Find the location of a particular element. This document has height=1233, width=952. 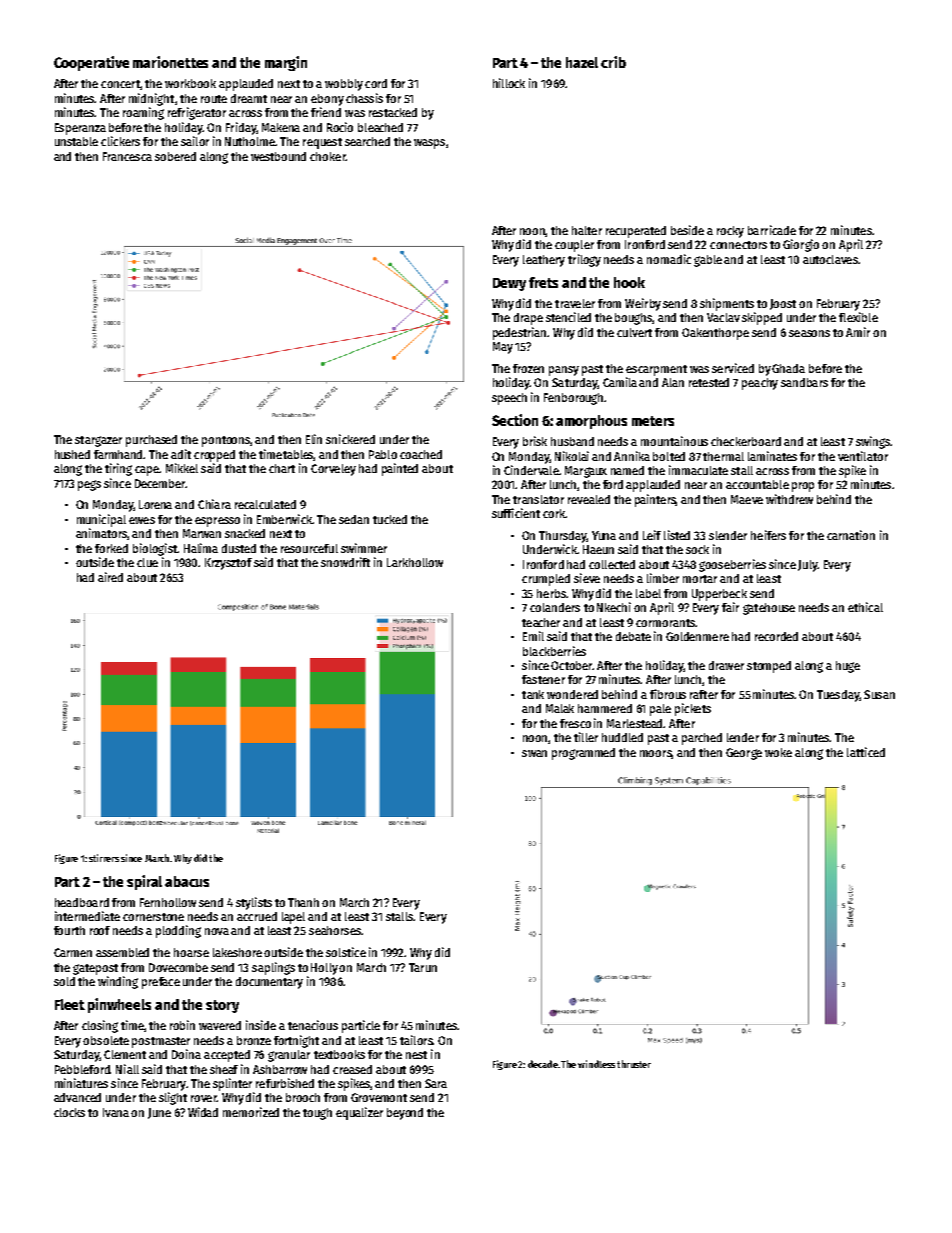

woke is located at coordinates (778, 752).
